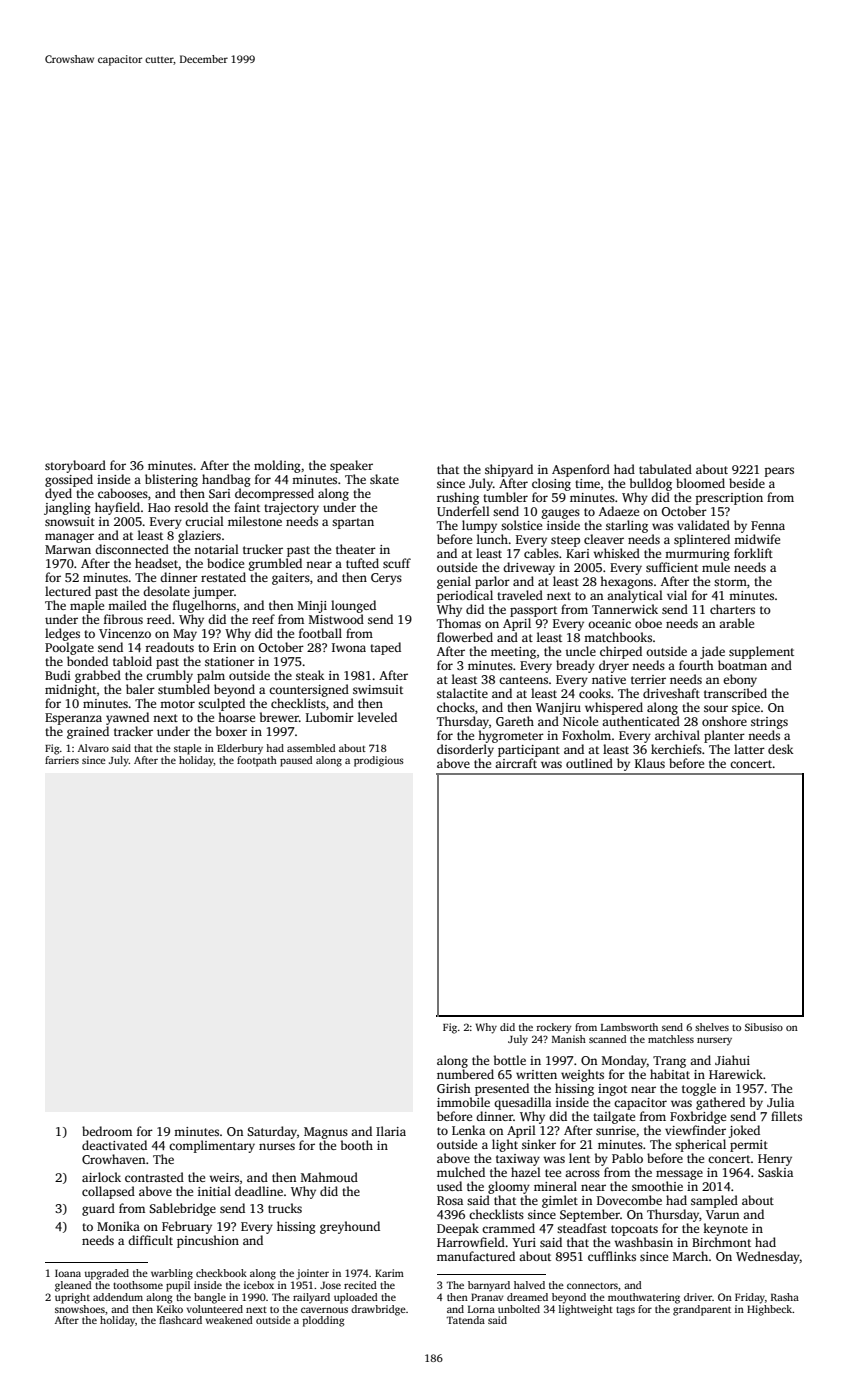 This page has width=849, height=1400. What do you see at coordinates (465, 1074) in the page?
I see `numbered` at bounding box center [465, 1074].
